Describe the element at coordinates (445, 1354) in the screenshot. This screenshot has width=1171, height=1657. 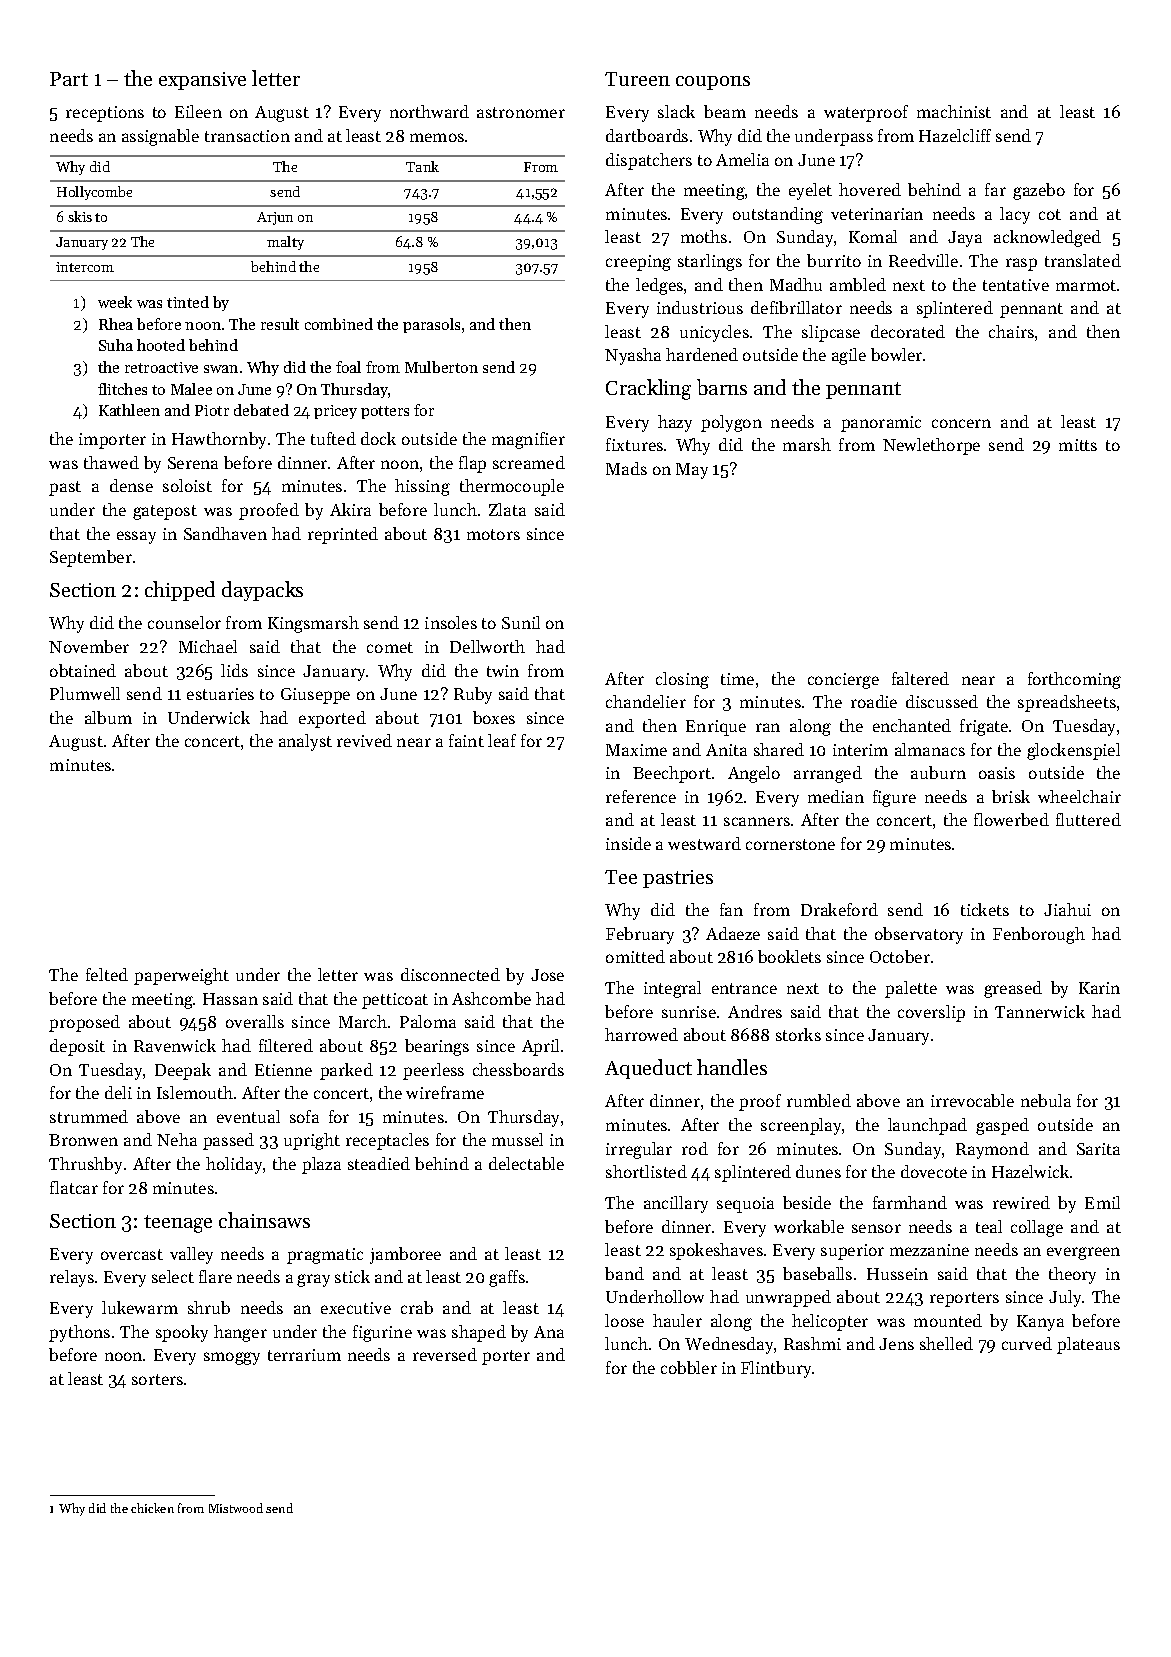
I see `reversed` at that location.
